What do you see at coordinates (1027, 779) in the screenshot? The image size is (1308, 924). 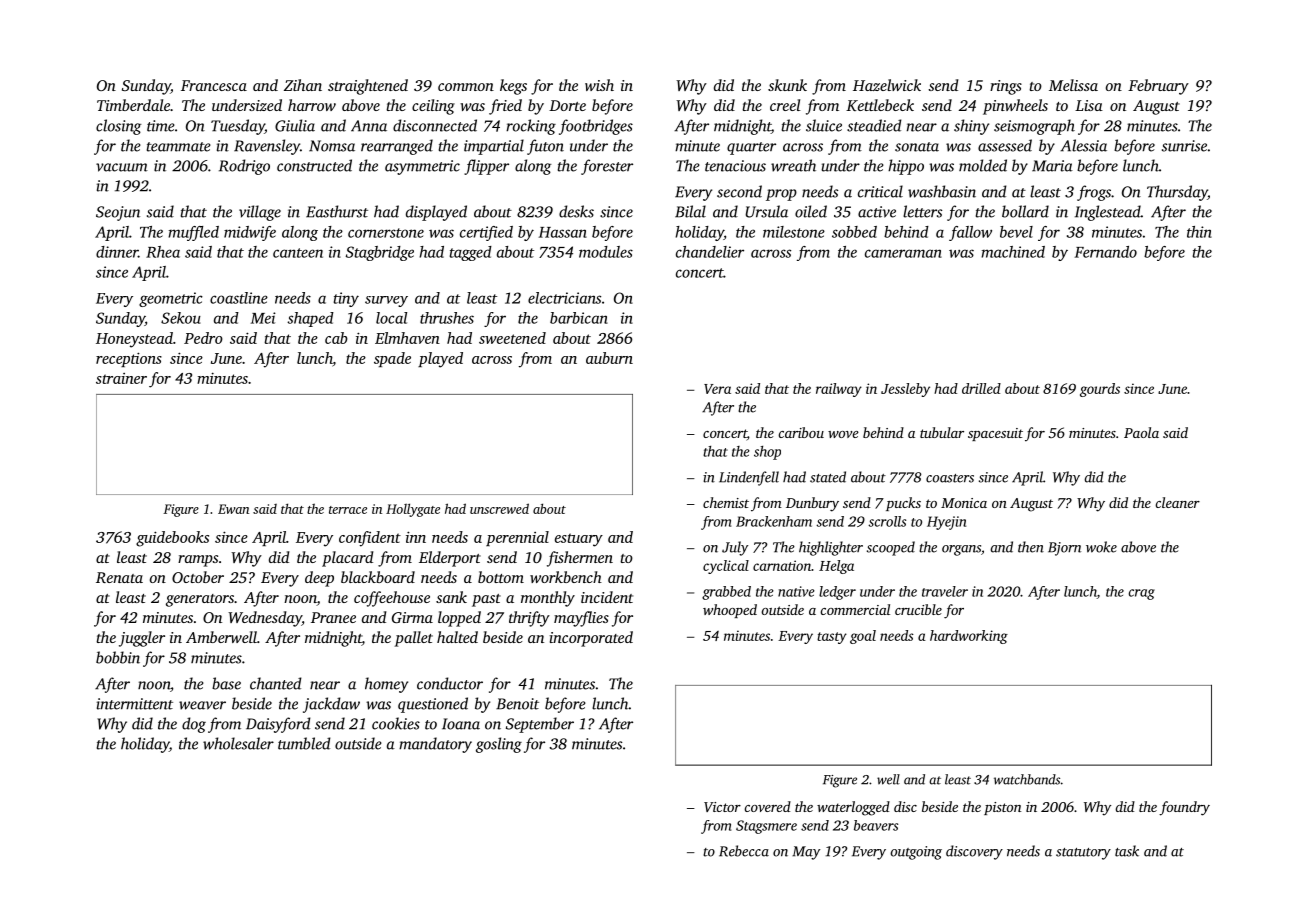 I see `watchbands` at bounding box center [1027, 779].
